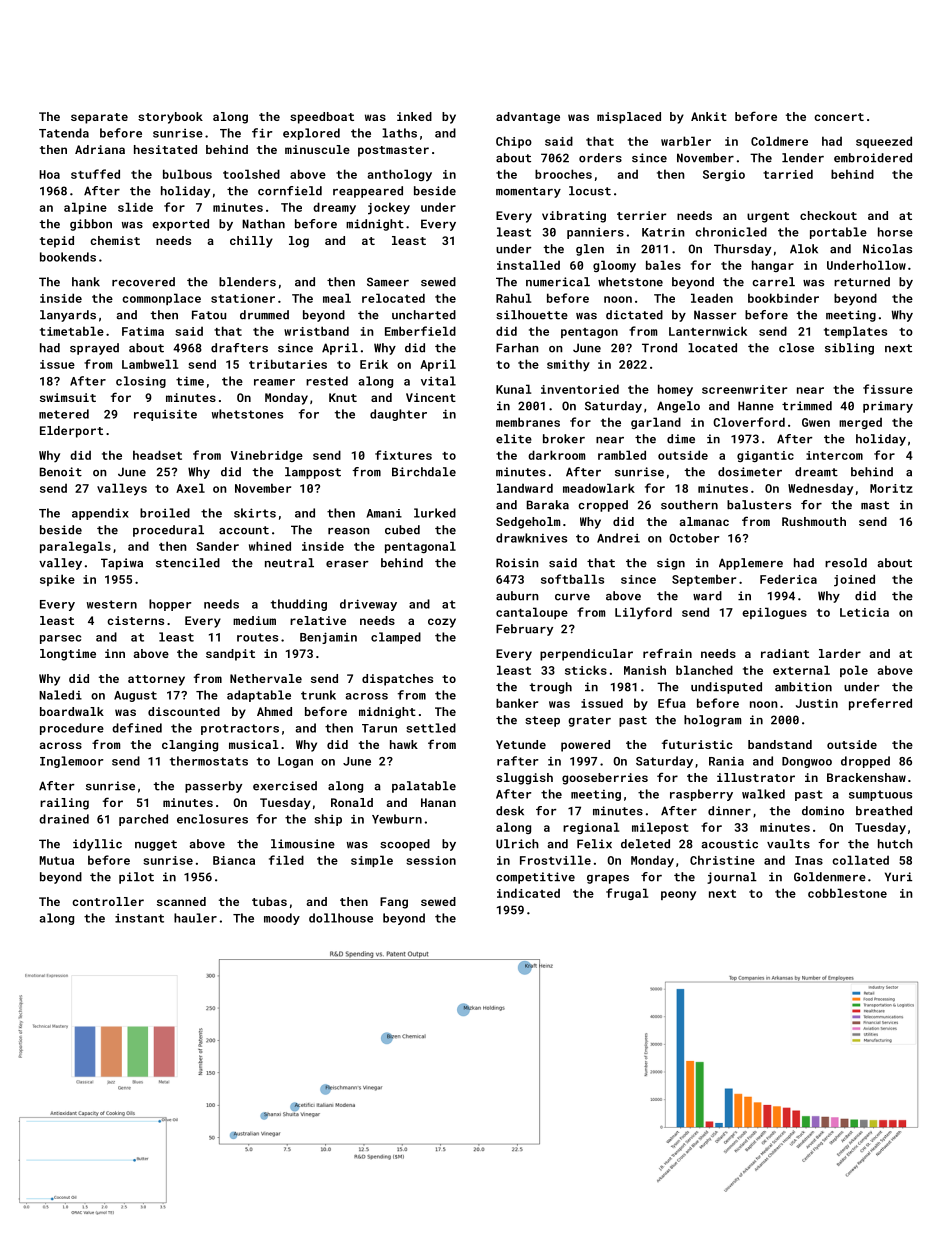 The height and width of the document is (1233, 952). What do you see at coordinates (608, 879) in the document?
I see `grapes` at bounding box center [608, 879].
